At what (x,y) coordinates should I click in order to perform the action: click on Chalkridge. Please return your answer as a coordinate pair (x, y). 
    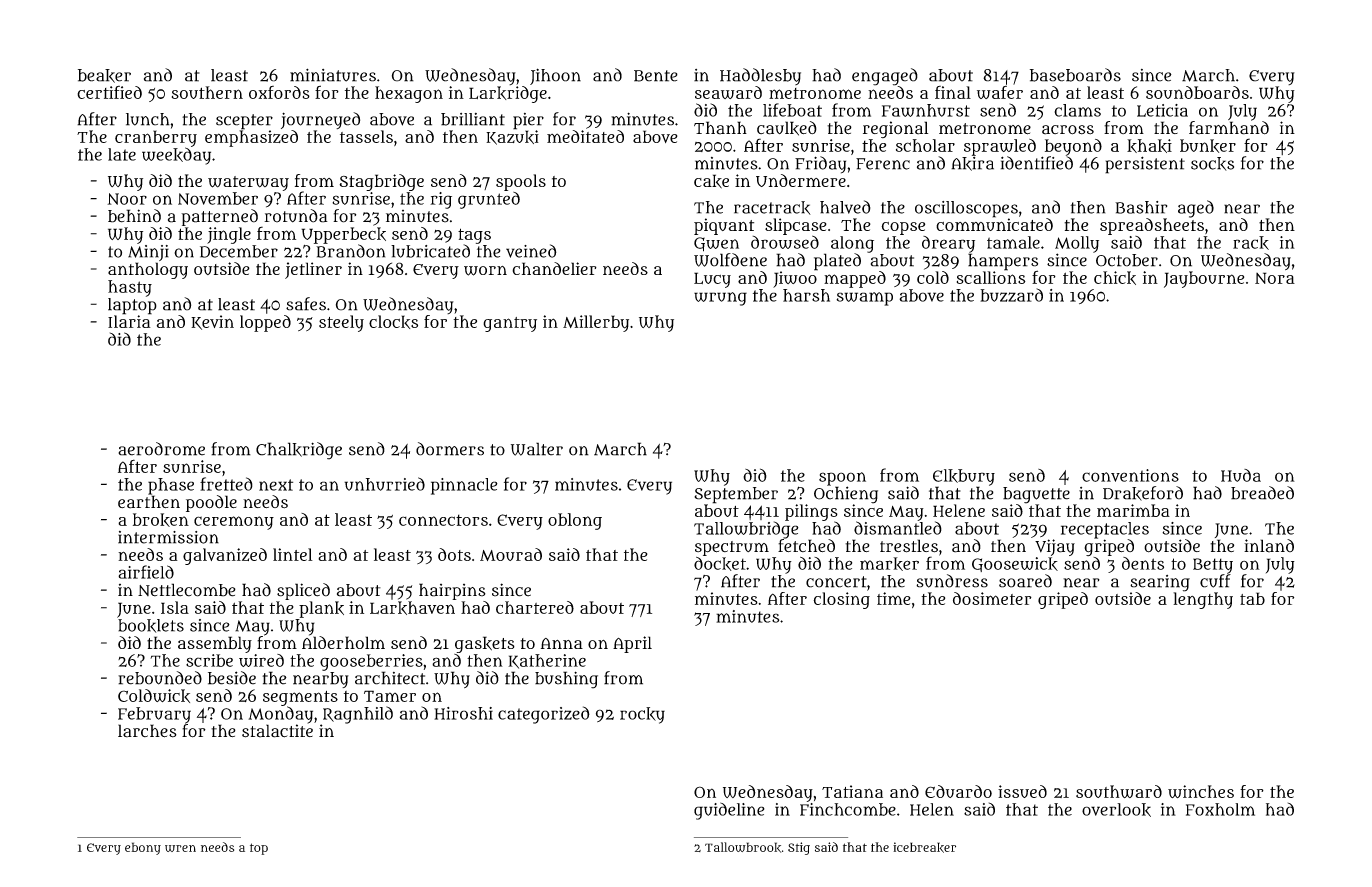
    Looking at the image, I should click on (299, 451).
